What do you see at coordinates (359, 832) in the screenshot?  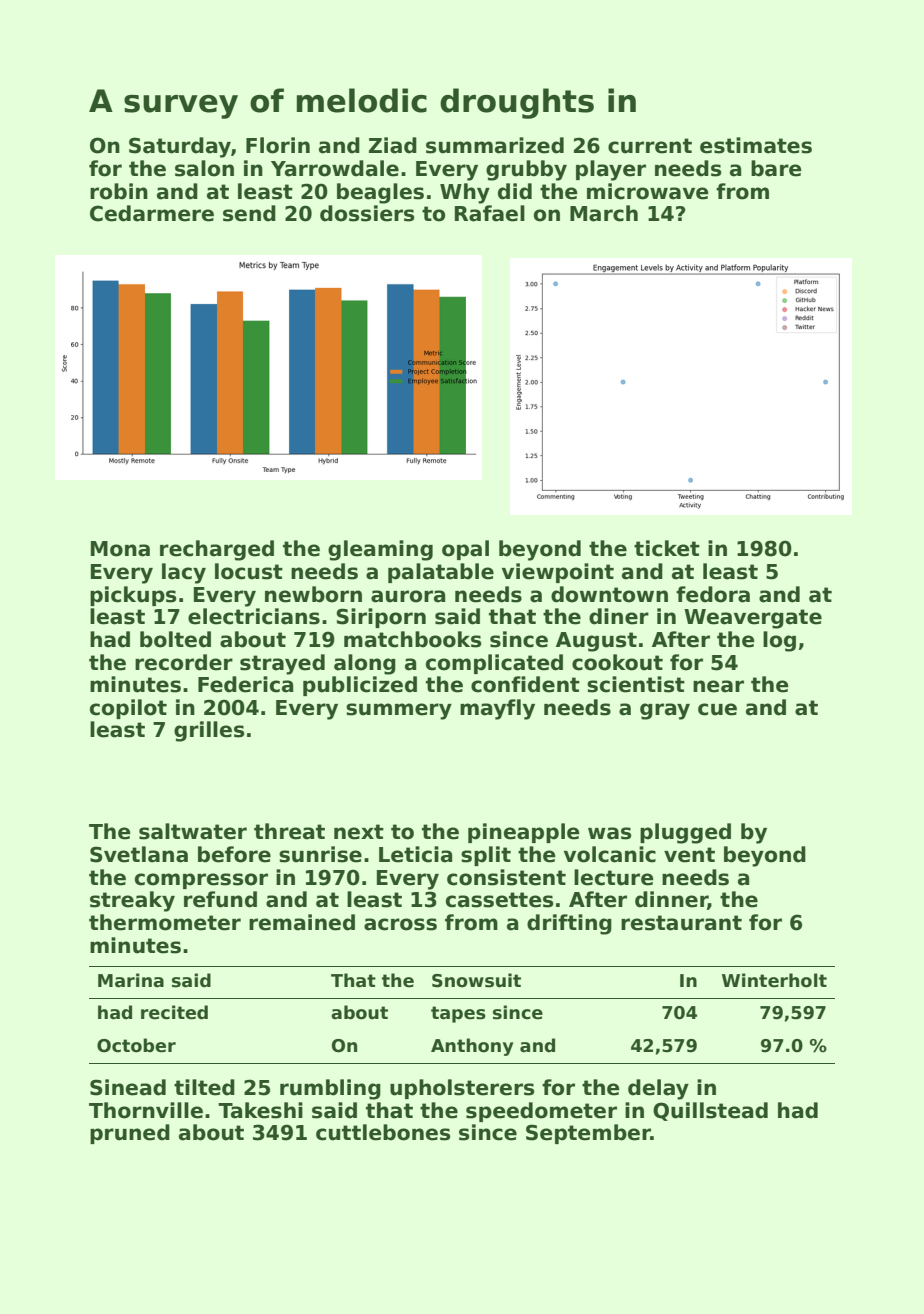 I see `next` at bounding box center [359, 832].
